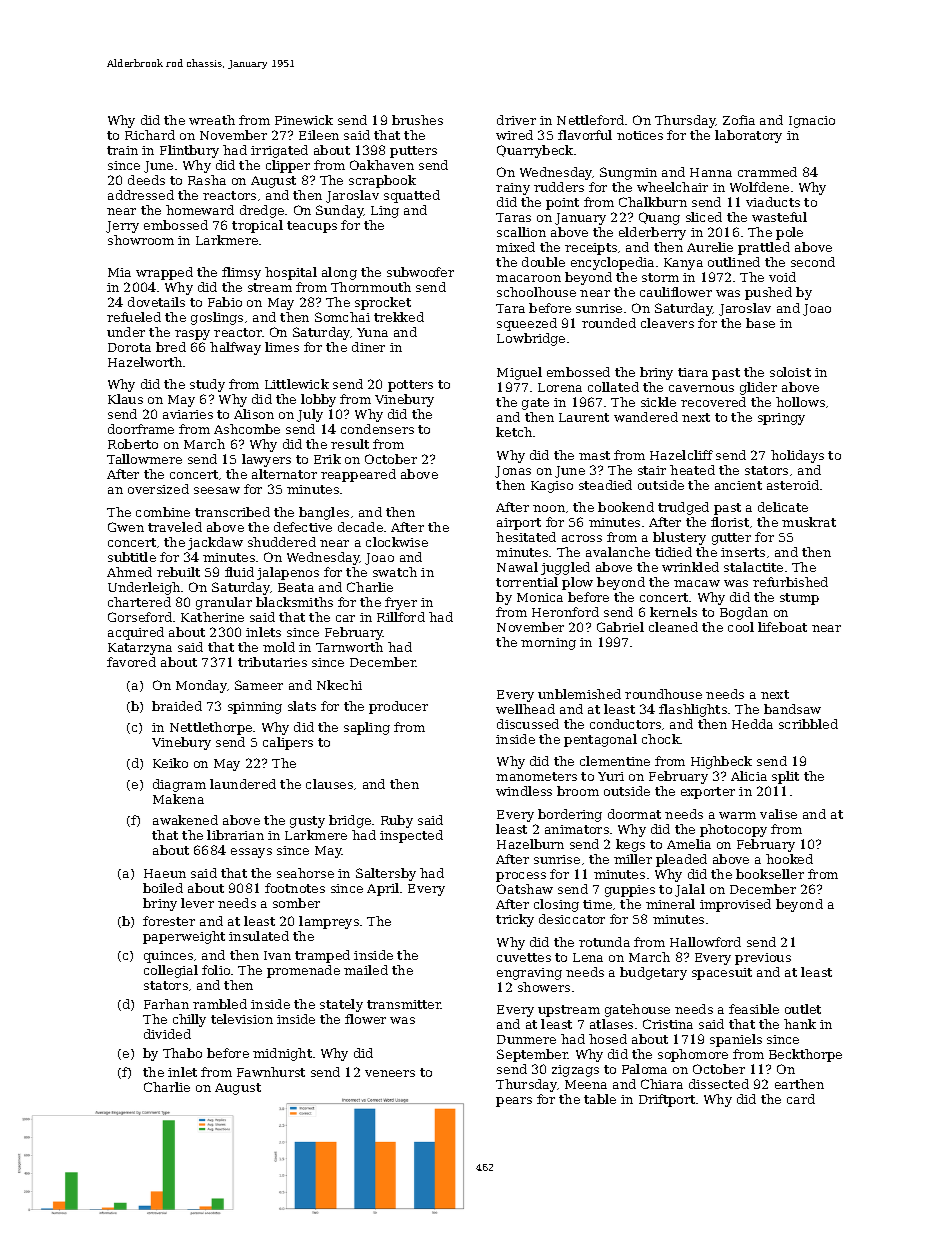 The image size is (952, 1233). What do you see at coordinates (271, 1072) in the document?
I see `Fawnhurst` at bounding box center [271, 1072].
